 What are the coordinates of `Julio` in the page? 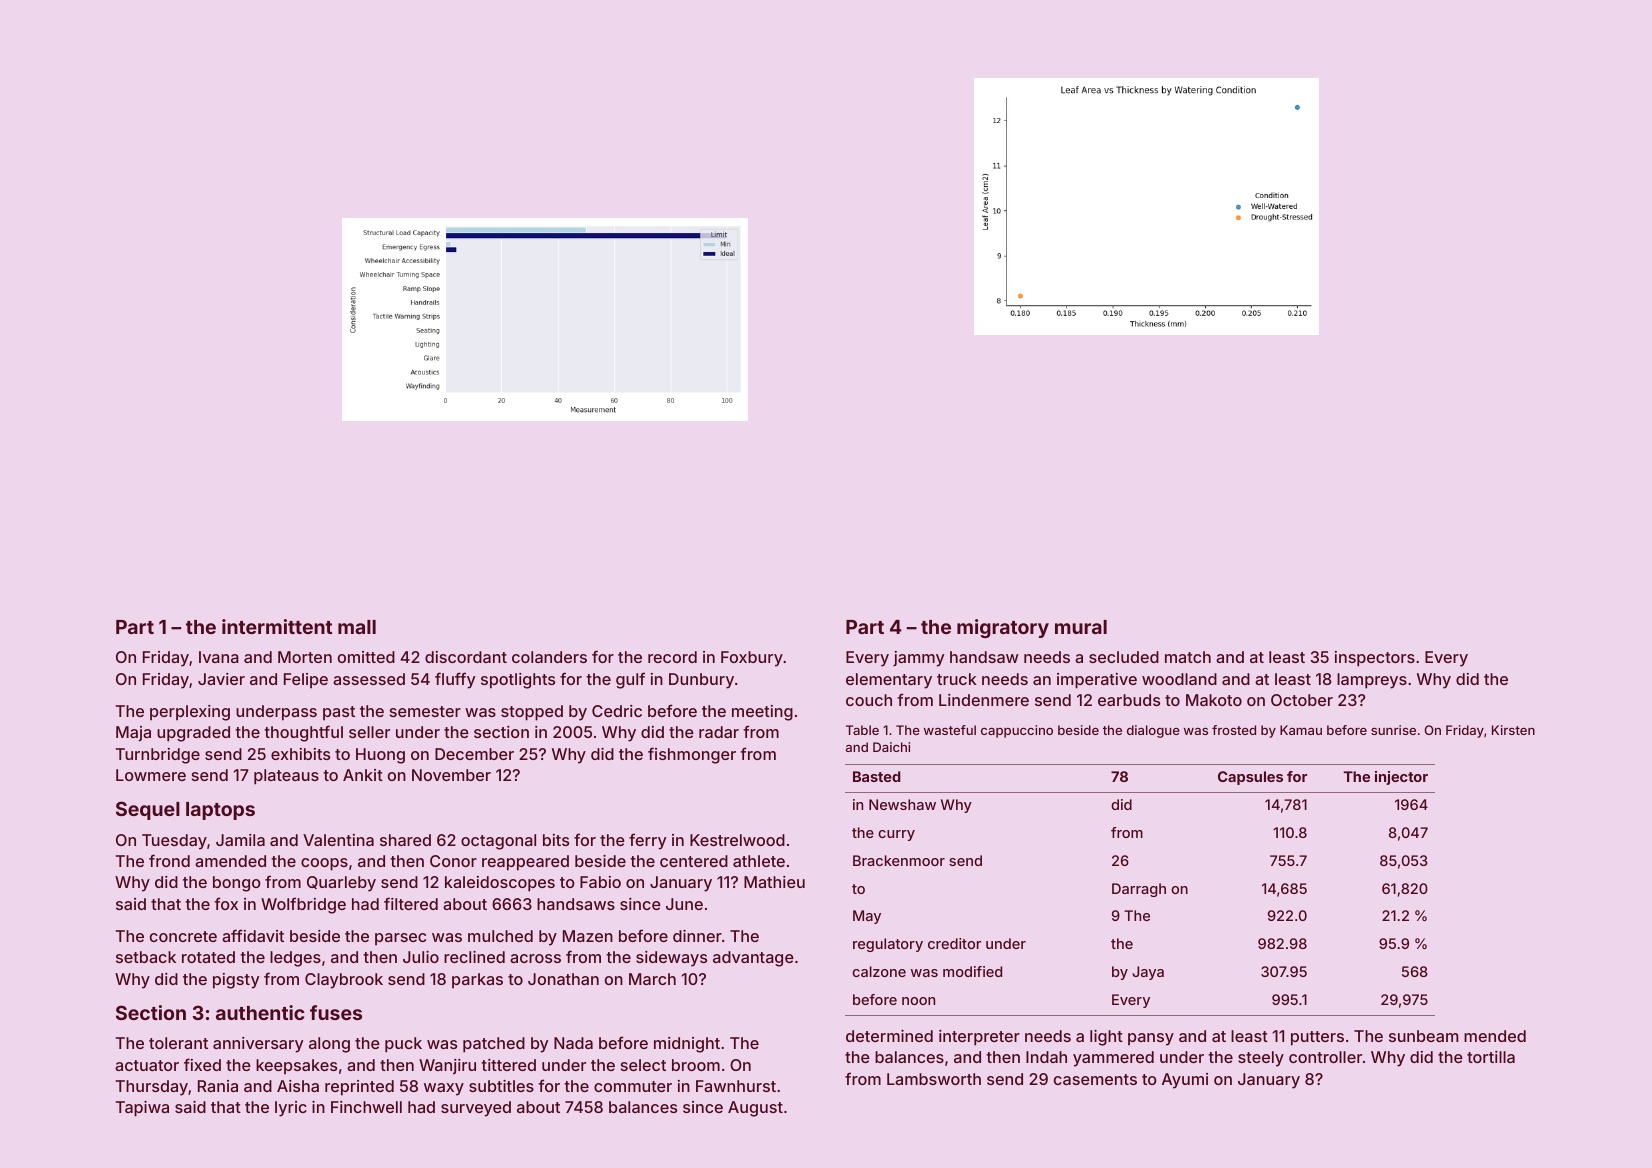 It's located at (421, 957).
